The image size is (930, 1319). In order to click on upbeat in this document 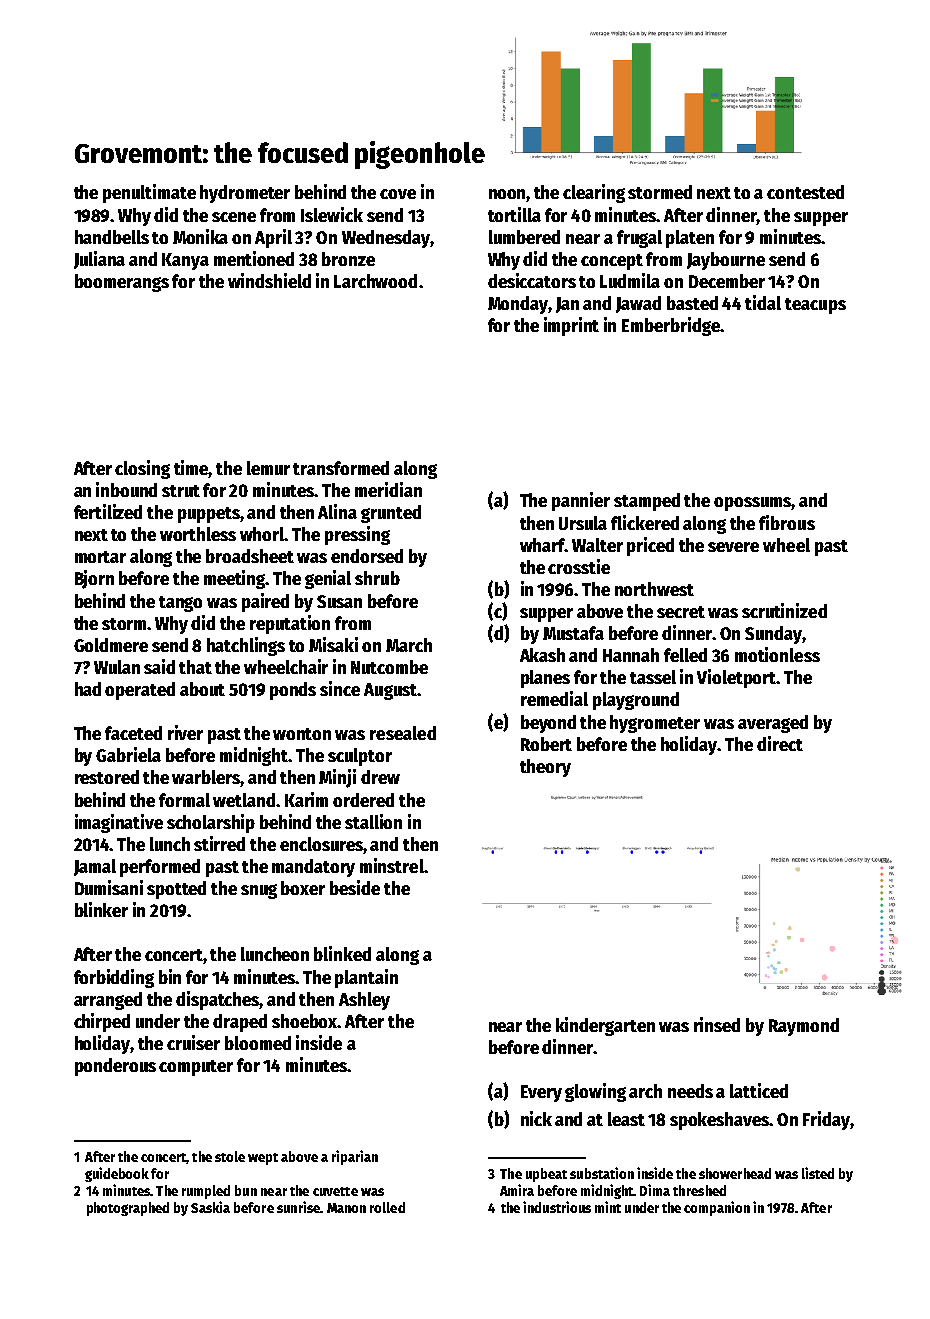, I will do `click(546, 1175)`.
